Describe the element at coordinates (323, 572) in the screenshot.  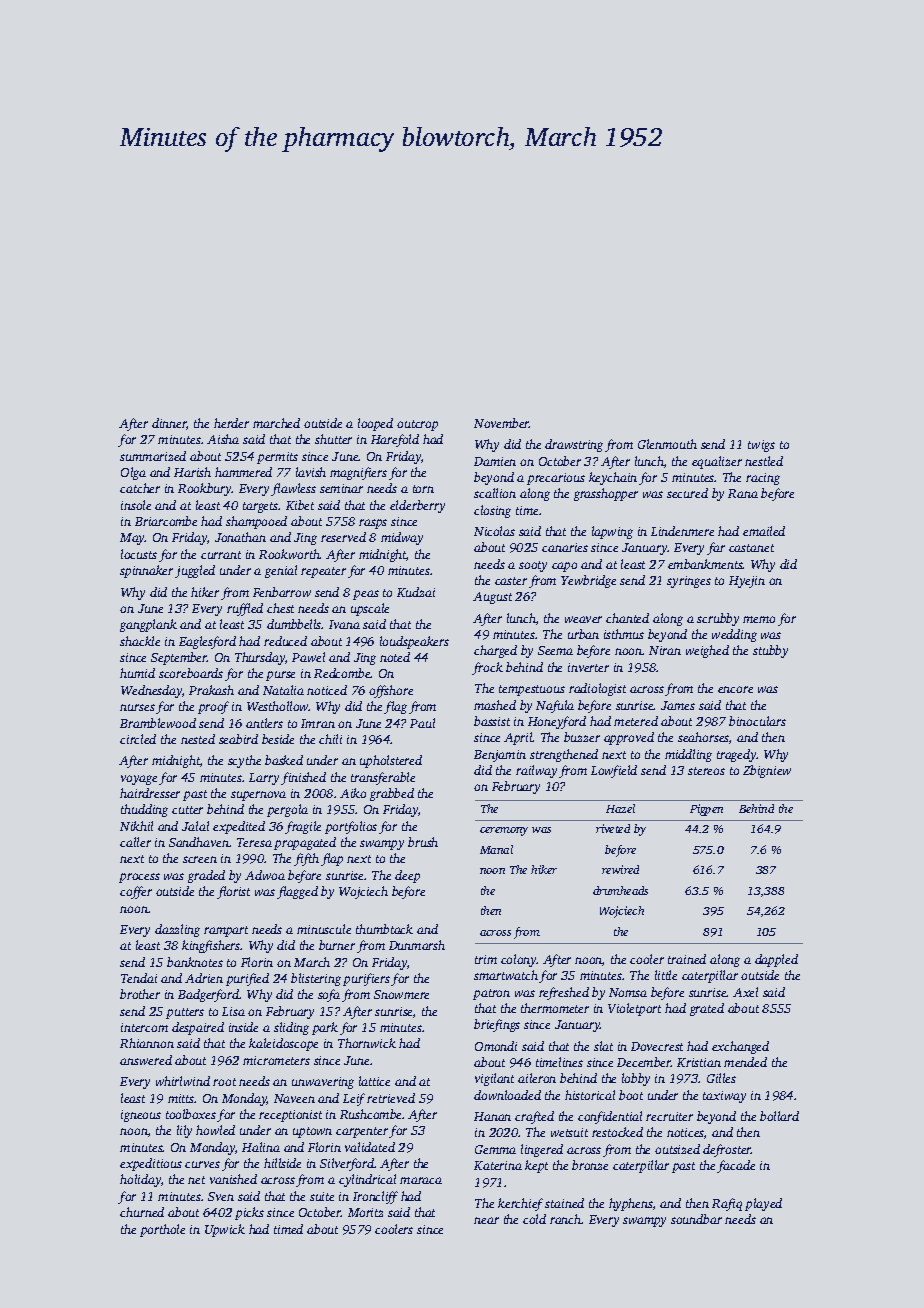
I see `repeater` at that location.
